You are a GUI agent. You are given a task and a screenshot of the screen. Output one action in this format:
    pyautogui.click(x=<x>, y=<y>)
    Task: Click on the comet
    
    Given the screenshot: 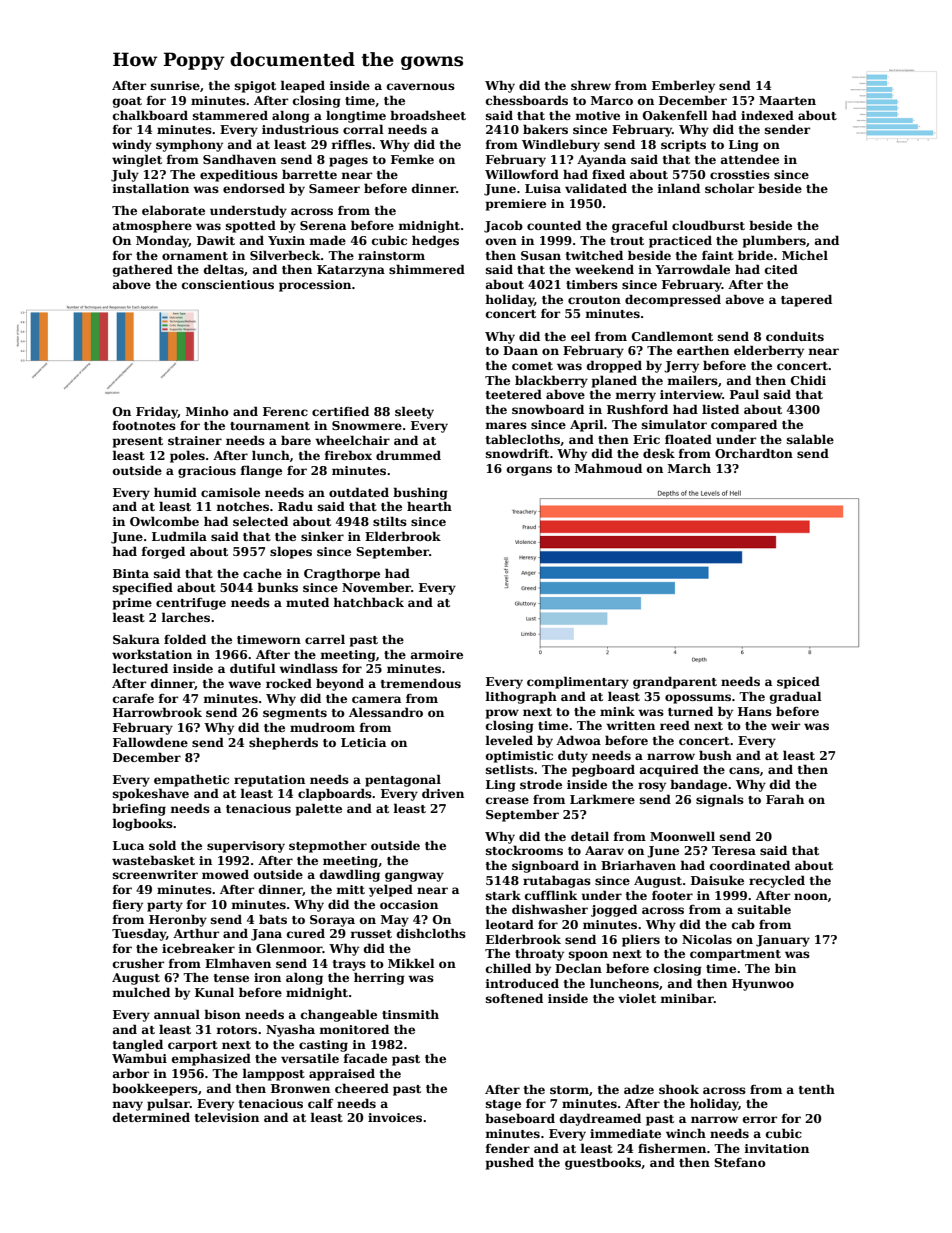 What is the action you would take?
    pyautogui.click(x=532, y=366)
